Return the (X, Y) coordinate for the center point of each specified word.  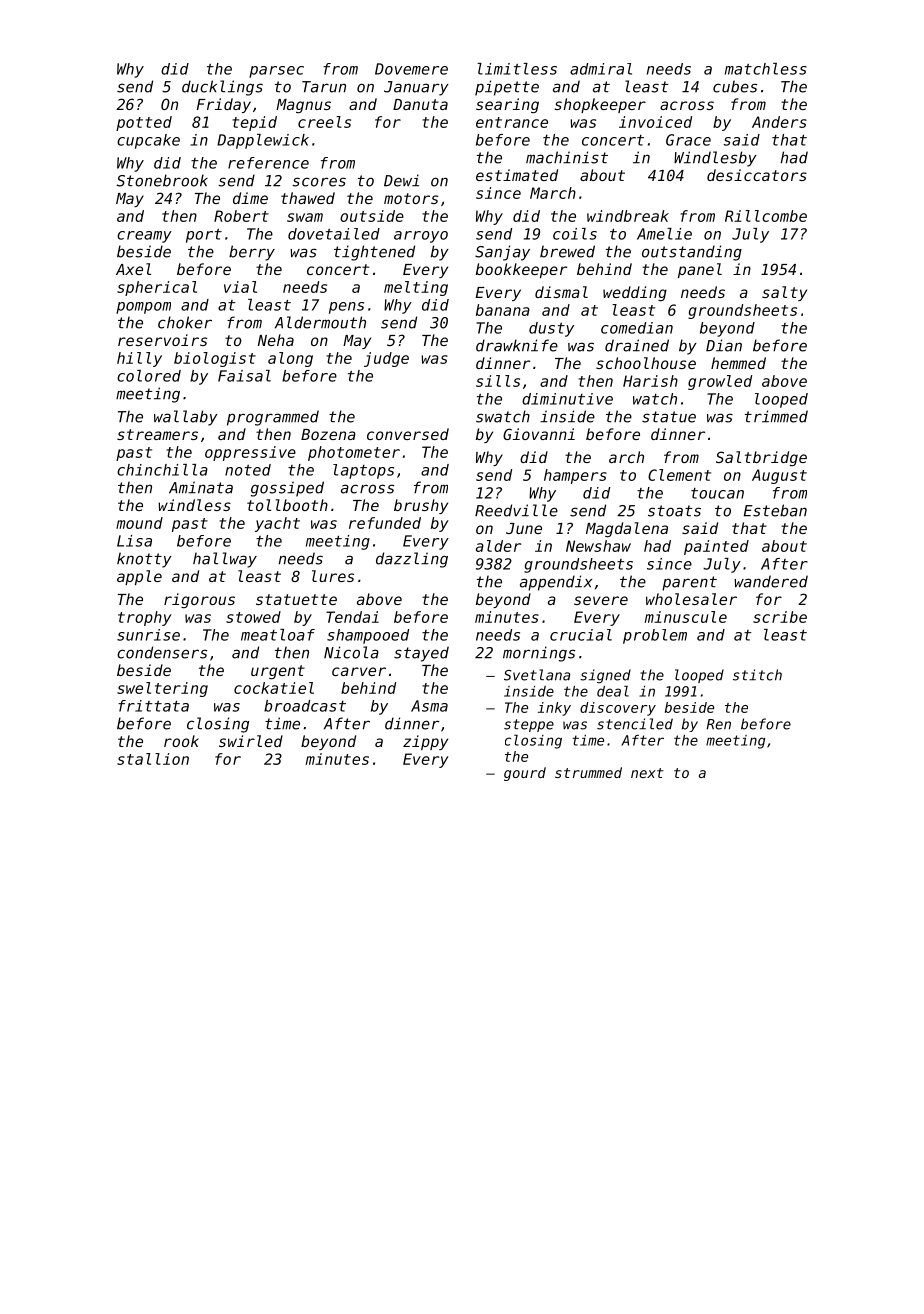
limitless (517, 69)
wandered (771, 581)
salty (784, 293)
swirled (251, 741)
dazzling (412, 560)
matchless (766, 69)
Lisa (134, 541)
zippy (425, 742)
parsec (276, 72)
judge (386, 359)
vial (240, 287)
